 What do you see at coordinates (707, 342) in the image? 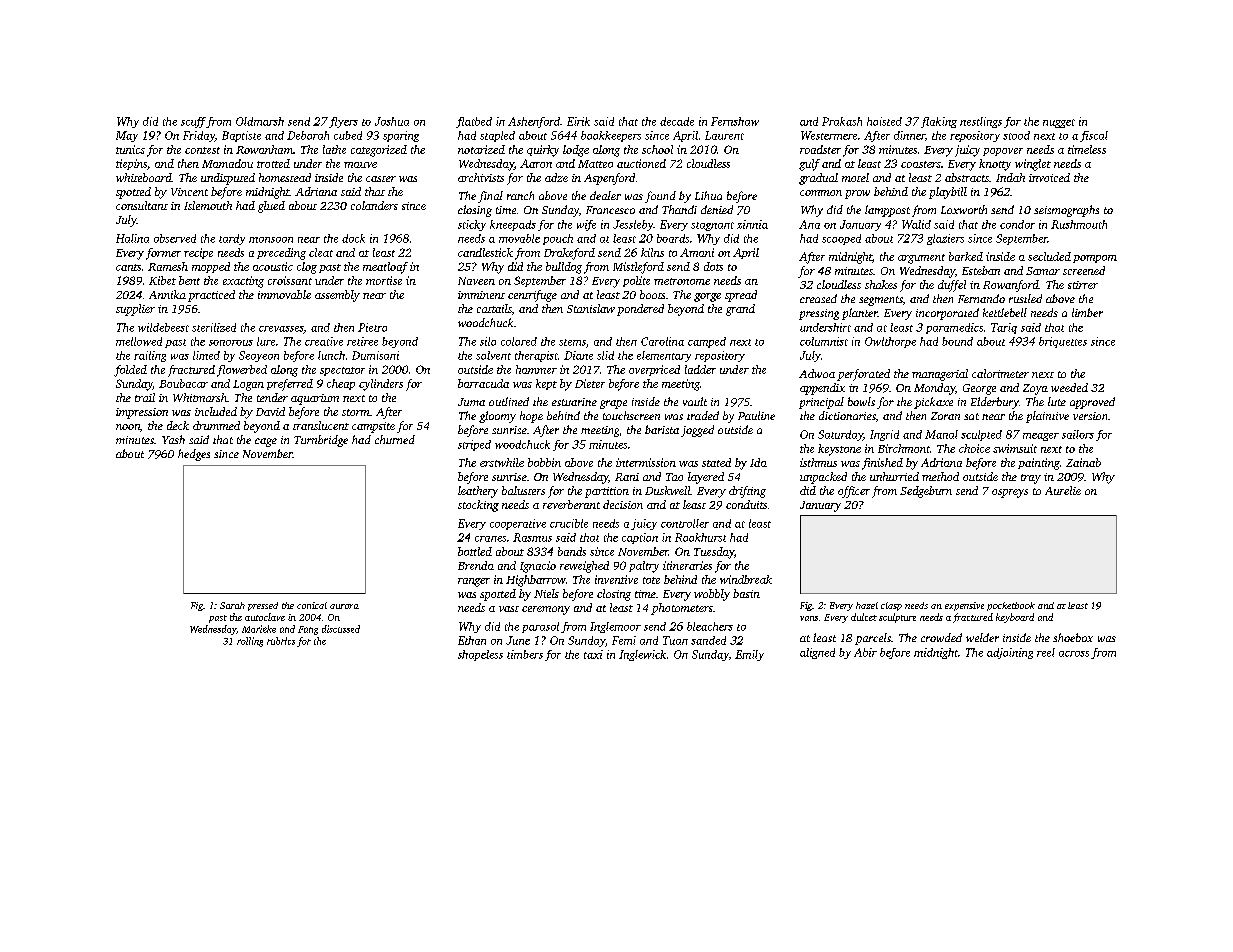
I see `camped` at bounding box center [707, 342].
